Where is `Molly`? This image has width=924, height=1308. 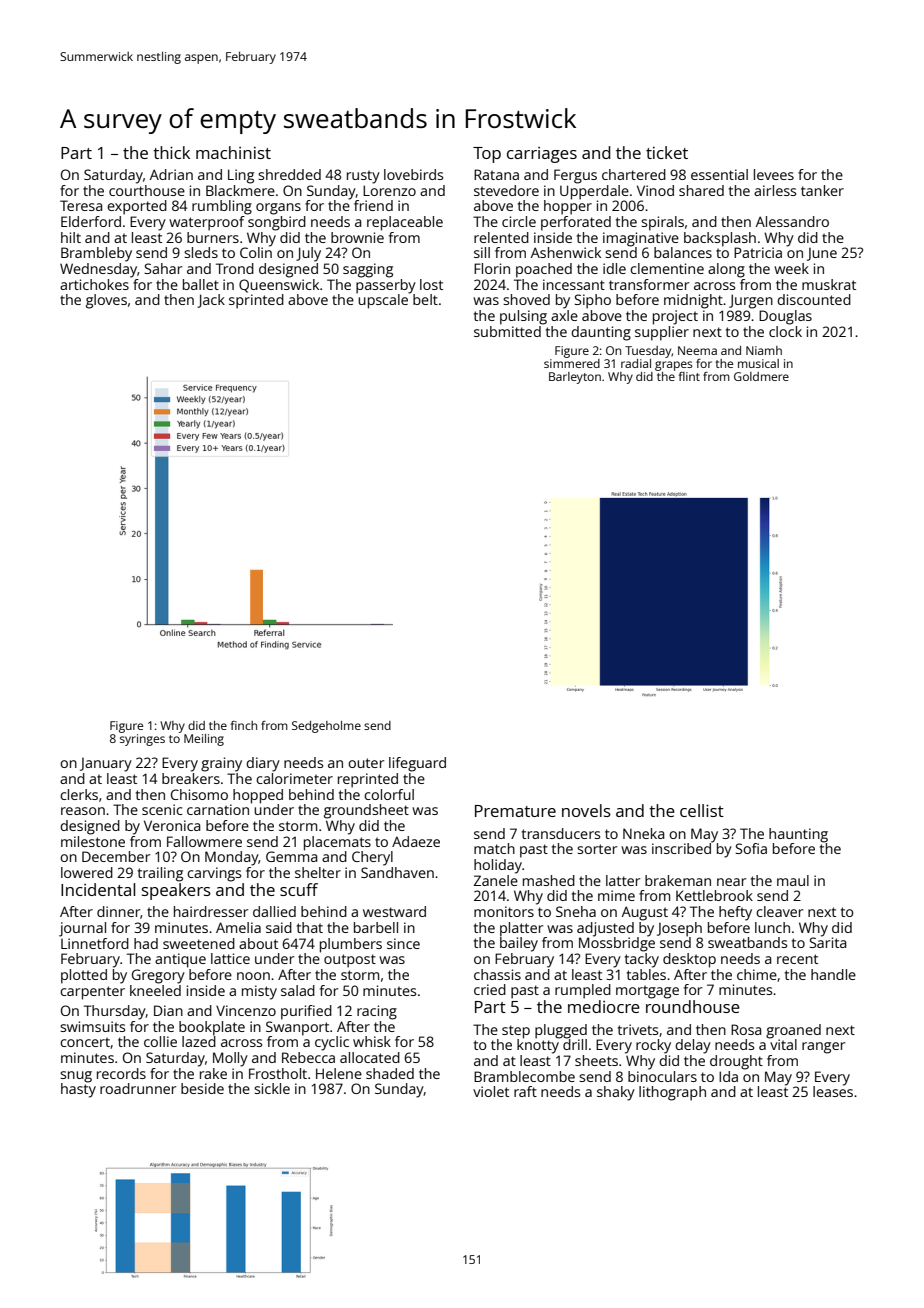
Molly is located at coordinates (230, 1059).
